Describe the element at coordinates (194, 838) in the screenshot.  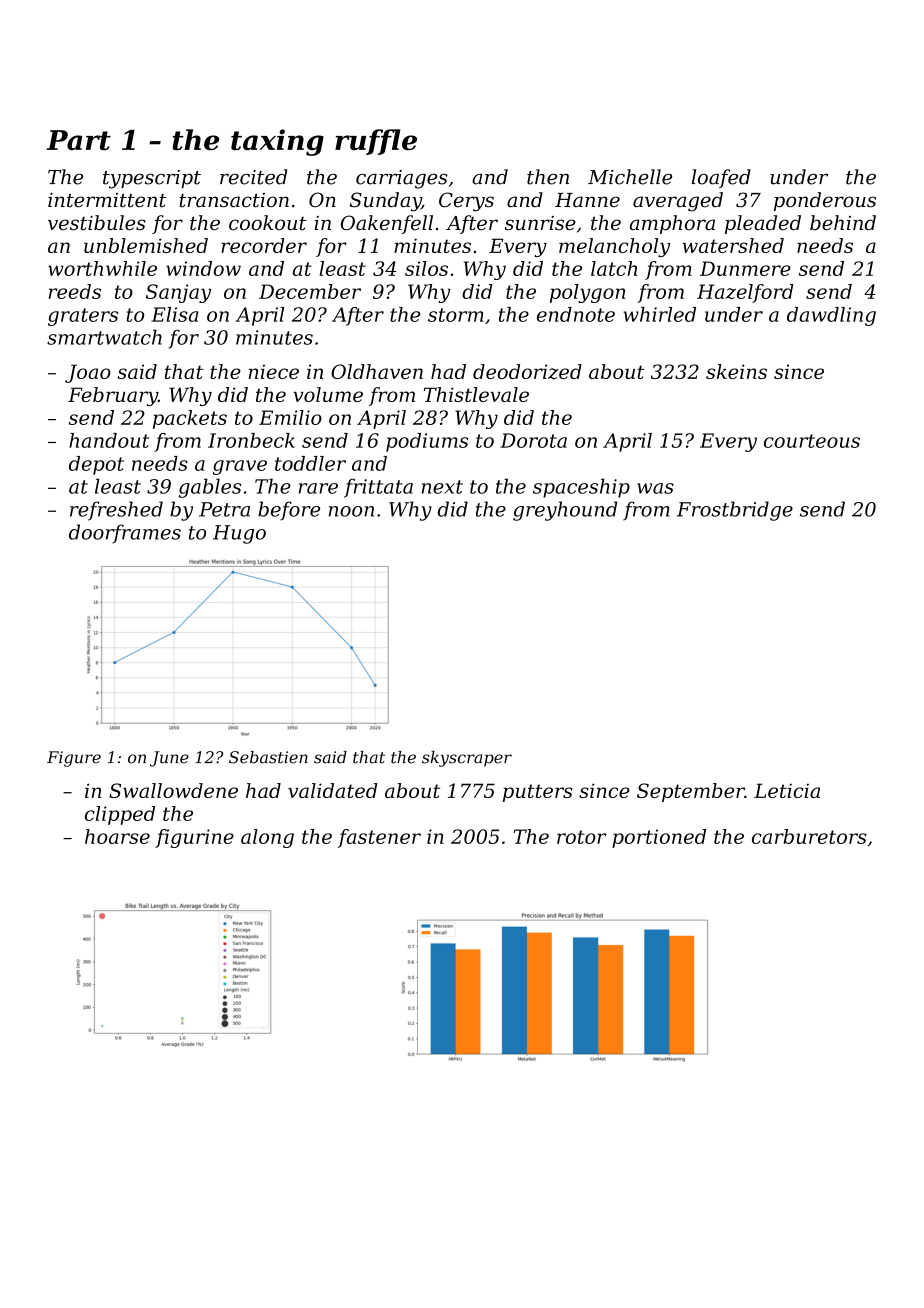
I see `figurine` at that location.
